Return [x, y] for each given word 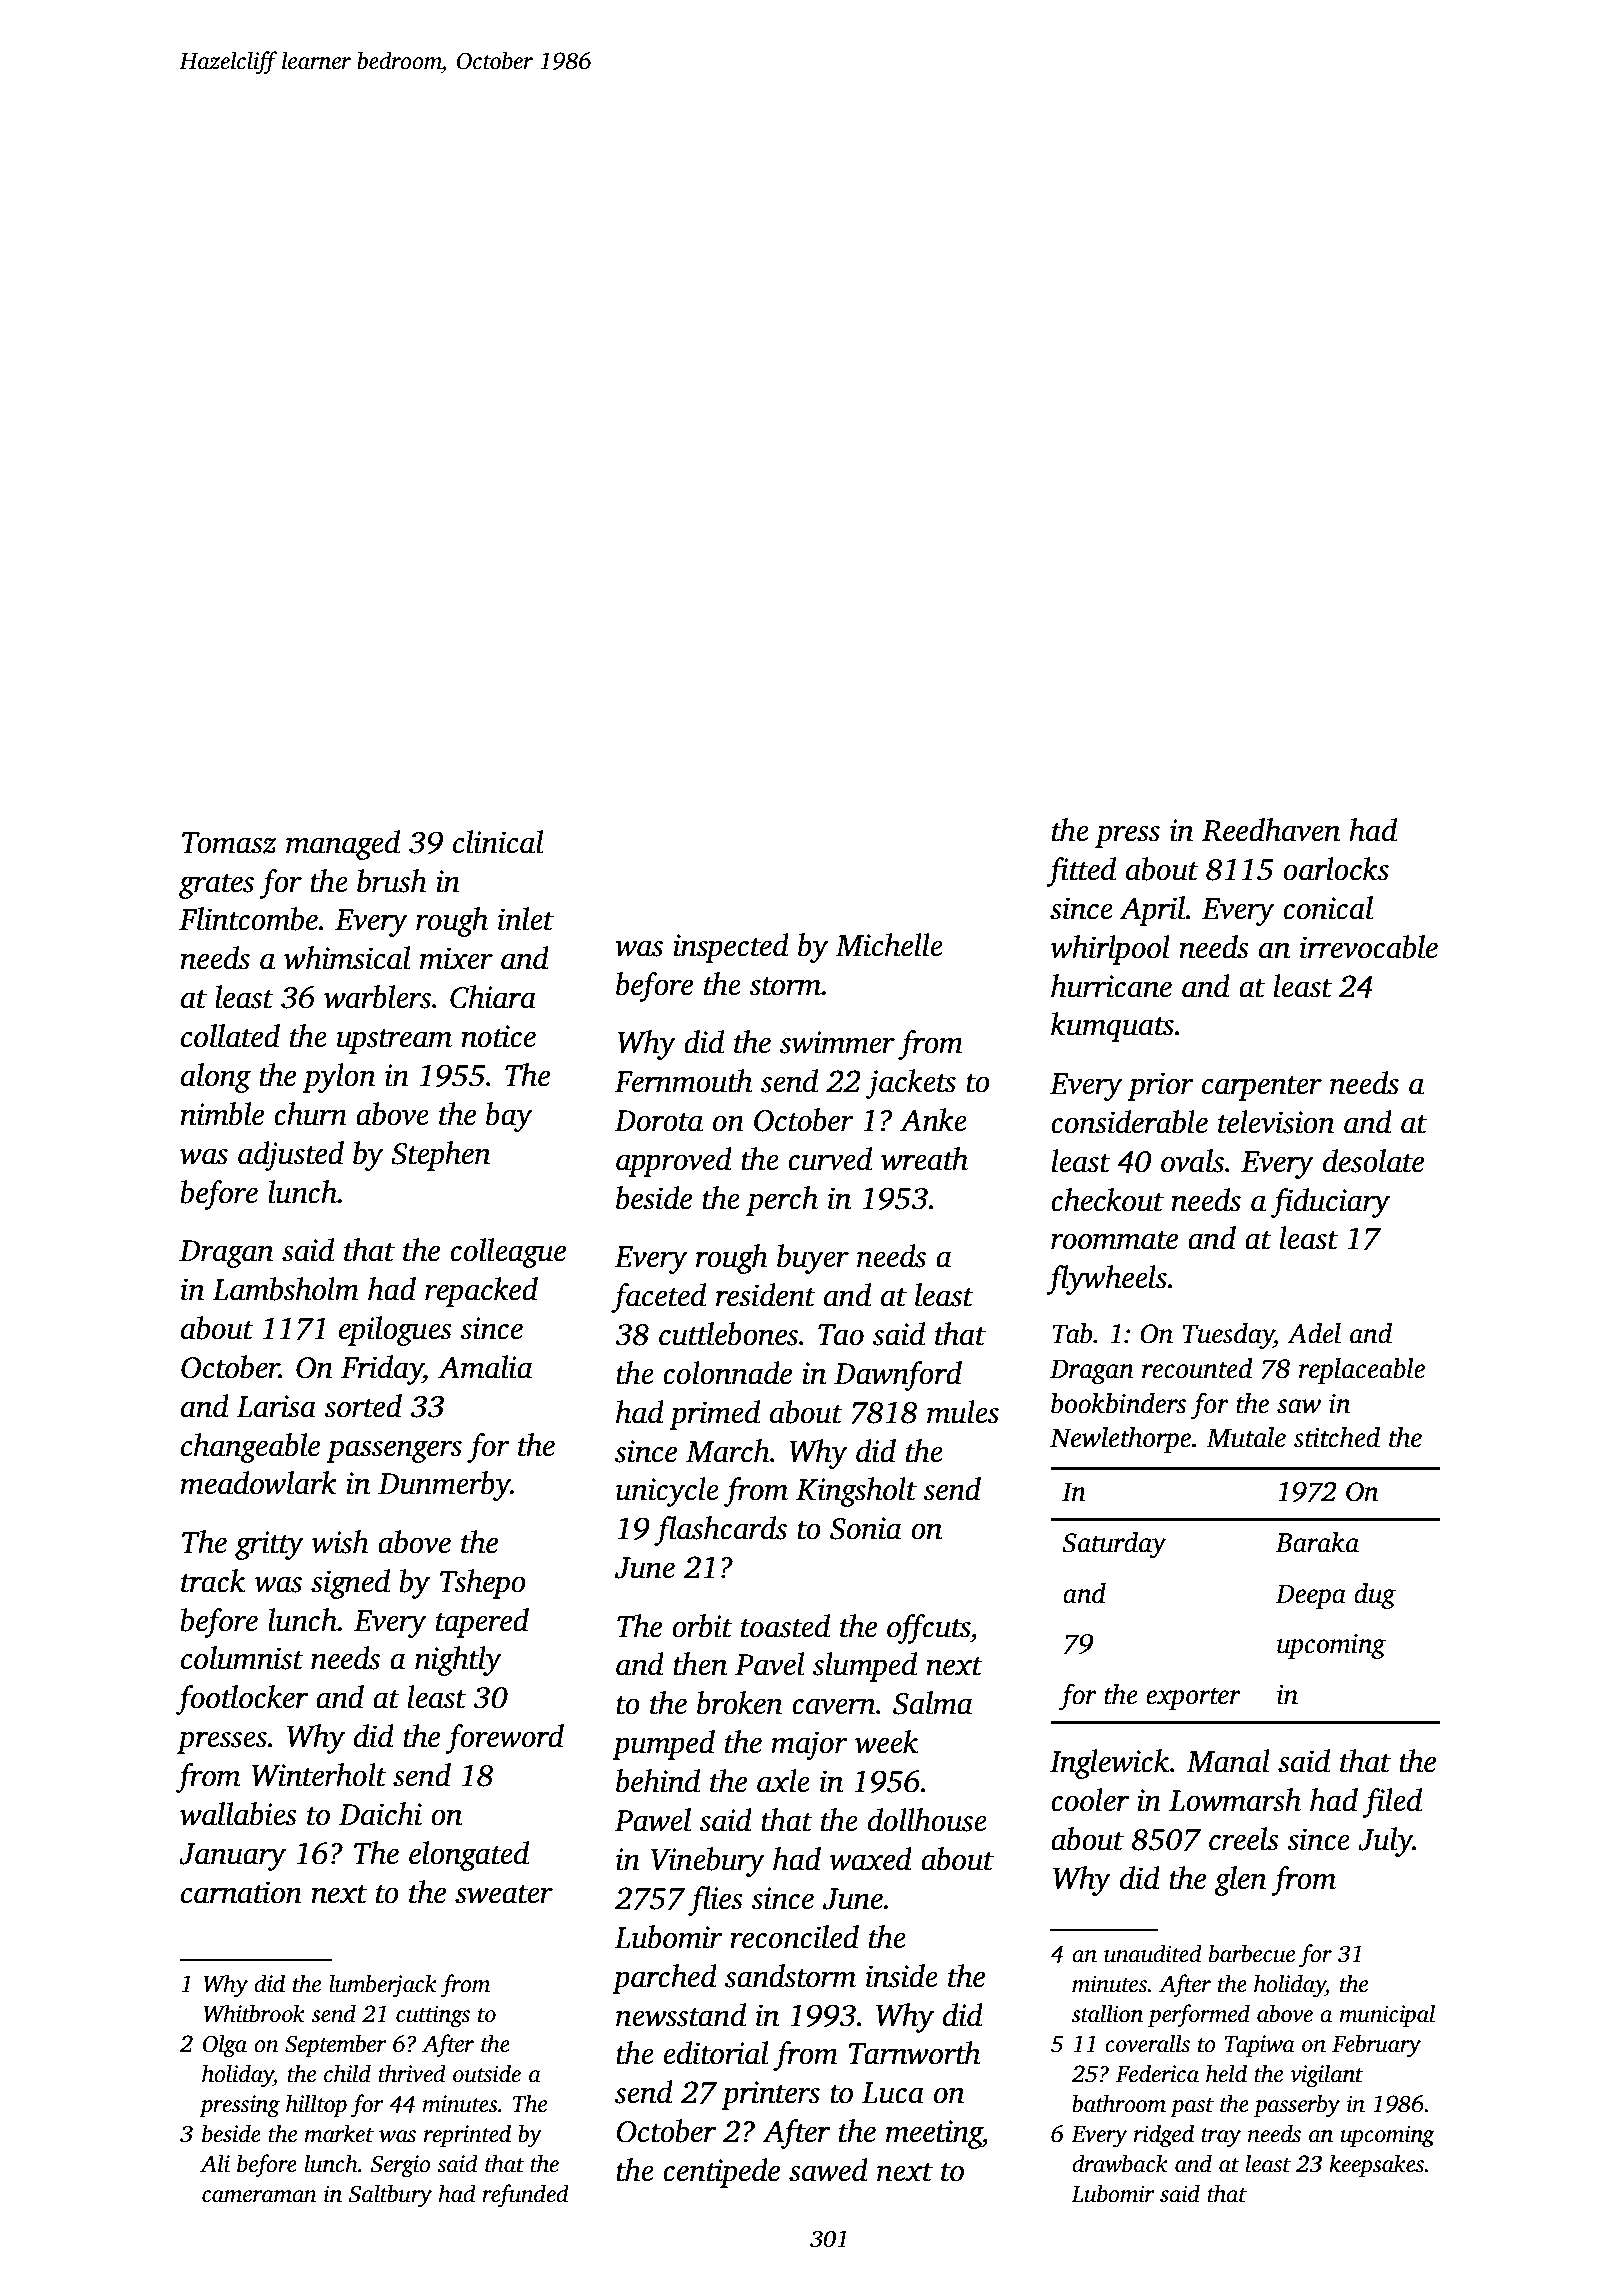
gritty [269, 1545]
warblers [377, 997]
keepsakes [1377, 2165]
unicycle [667, 1492]
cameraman [259, 2196]
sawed [828, 2170]
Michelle [889, 945]
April [1153, 911]
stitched [1336, 1437]
